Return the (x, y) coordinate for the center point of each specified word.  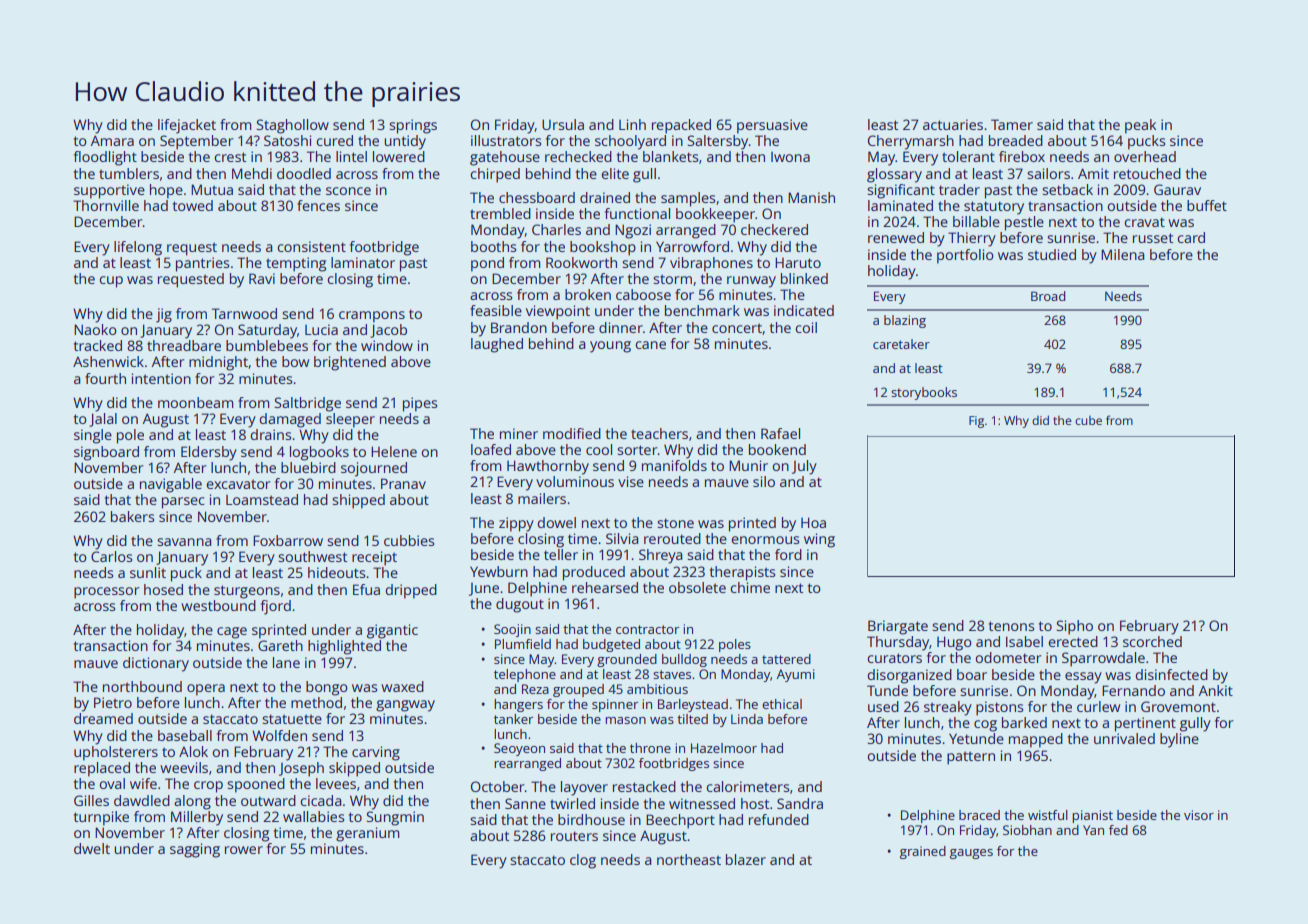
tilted (692, 719)
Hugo (954, 643)
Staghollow (293, 126)
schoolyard (630, 142)
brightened (350, 363)
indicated (804, 310)
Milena (1123, 254)
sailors (1048, 173)
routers (574, 836)
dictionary (156, 664)
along (192, 802)
